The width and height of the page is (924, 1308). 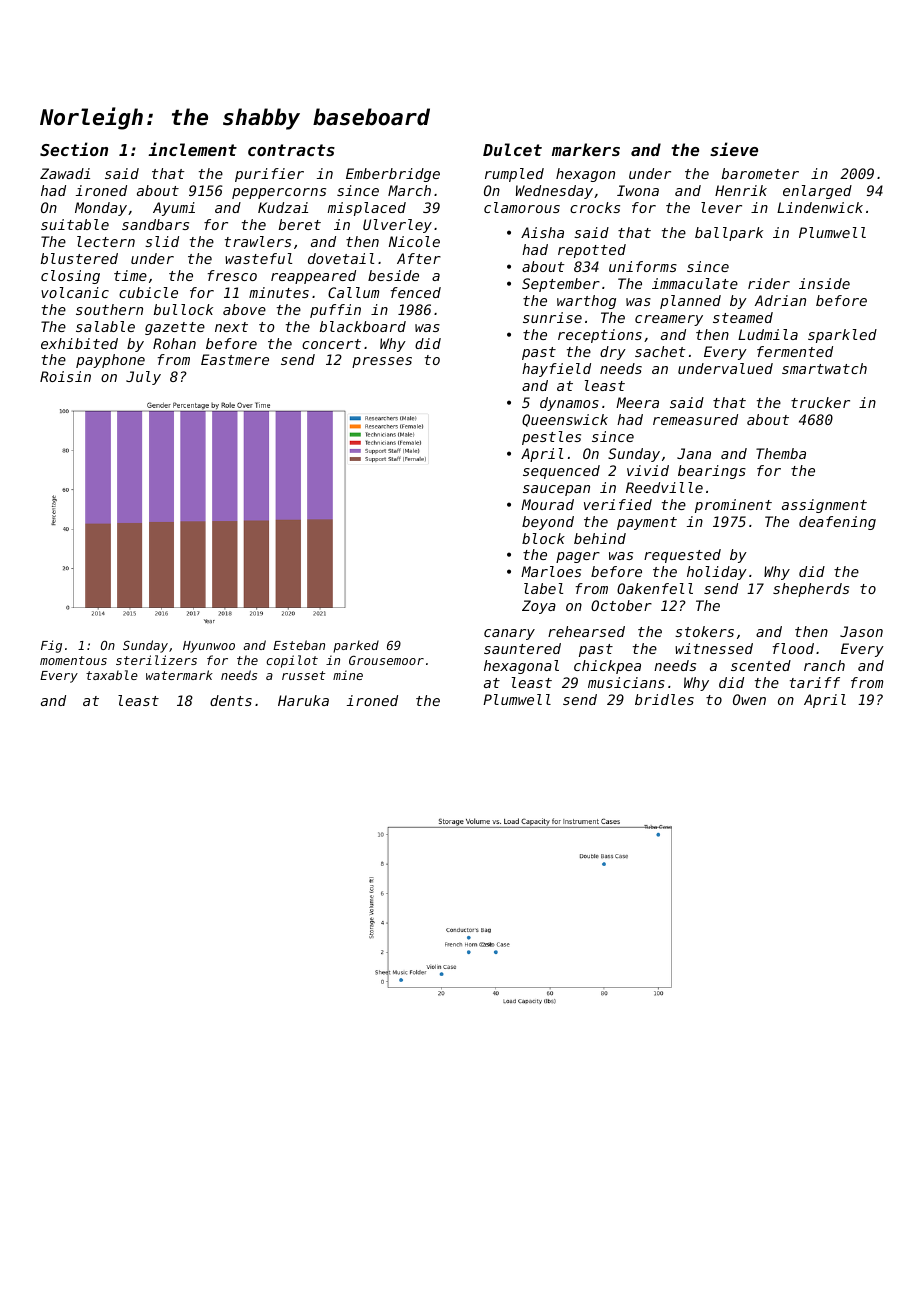 I want to click on Jason, so click(x=861, y=631).
